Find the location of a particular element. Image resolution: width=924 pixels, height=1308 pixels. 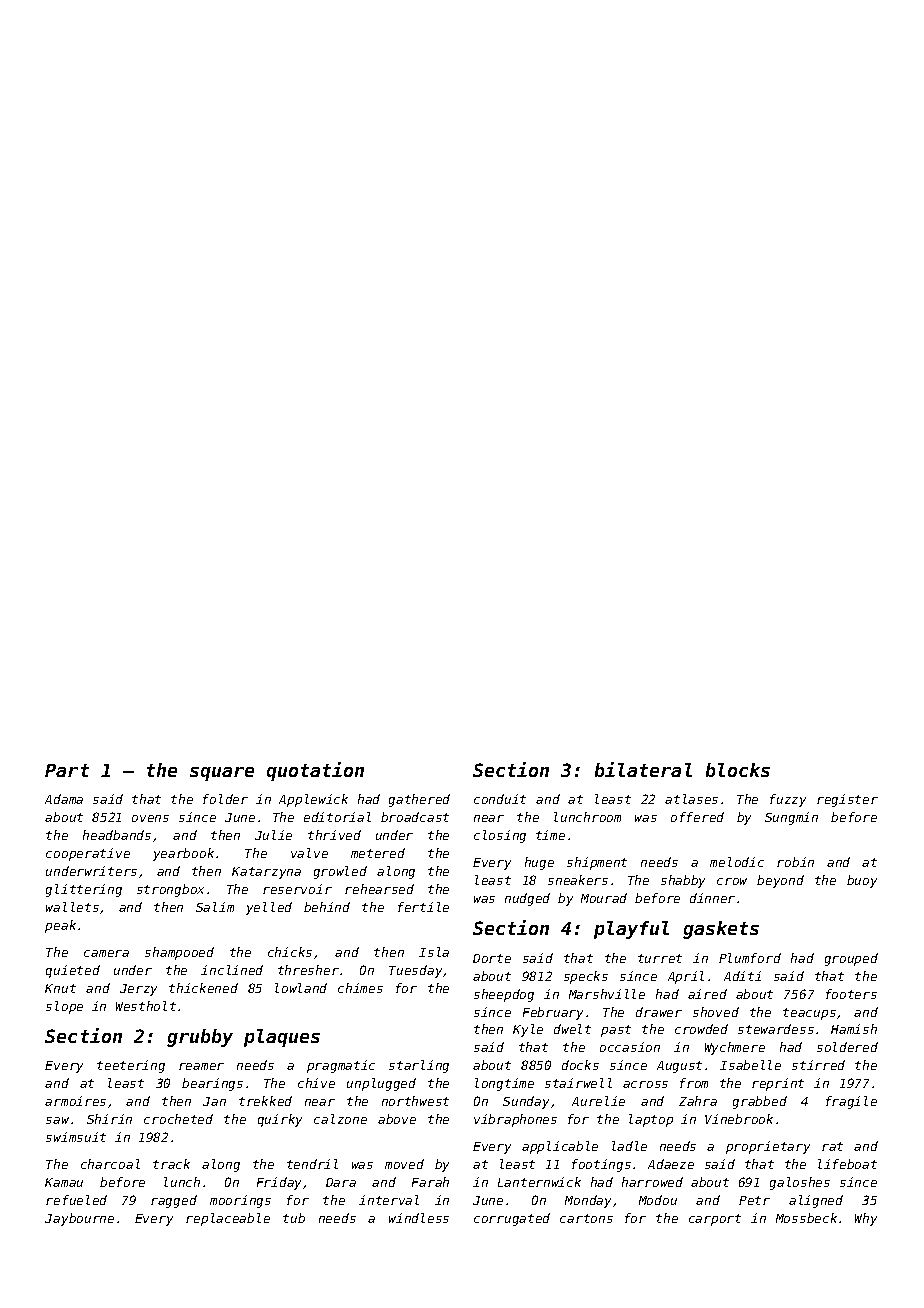

quotation is located at coordinates (315, 771).
